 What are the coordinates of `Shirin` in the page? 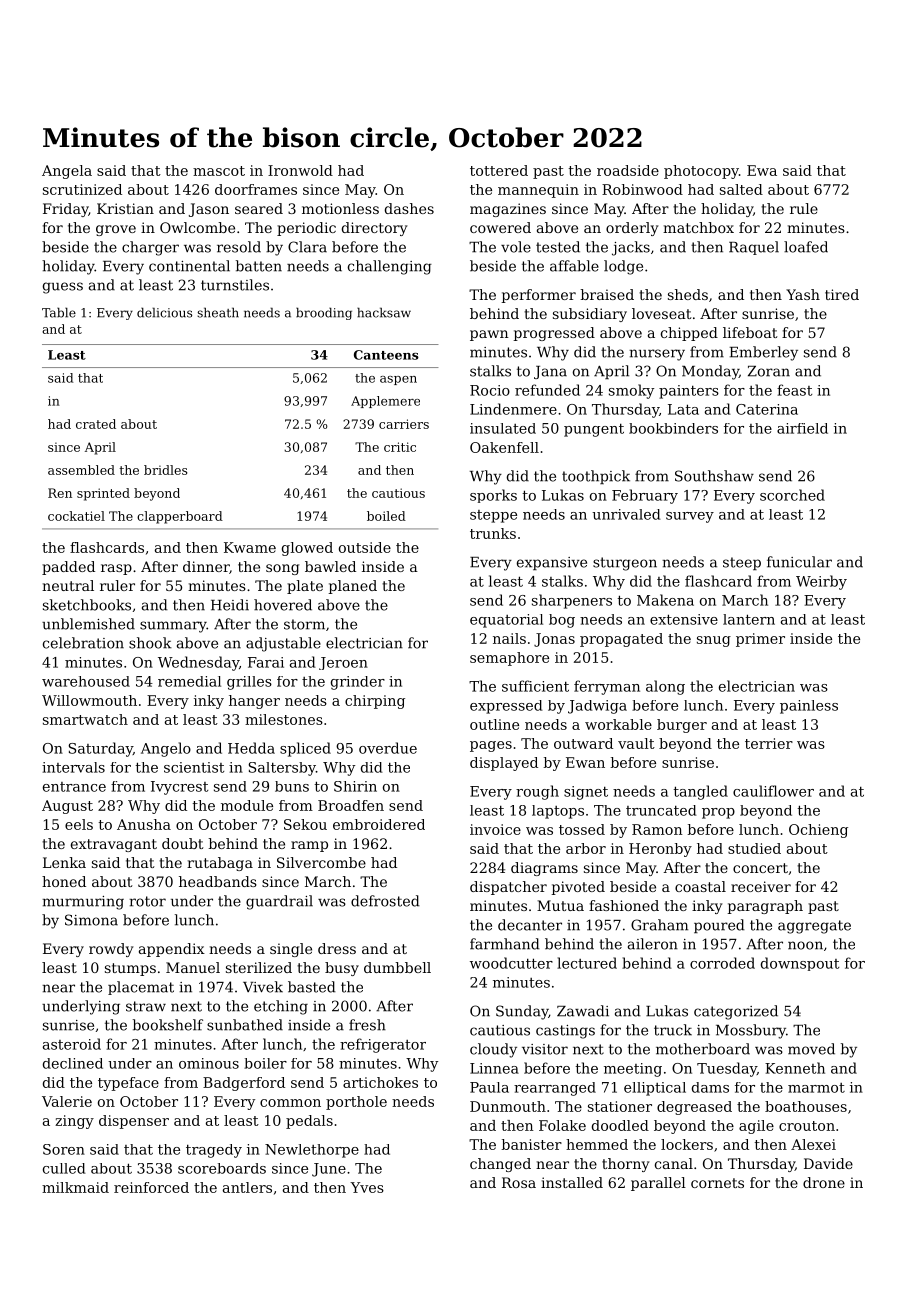 It's located at (355, 786).
